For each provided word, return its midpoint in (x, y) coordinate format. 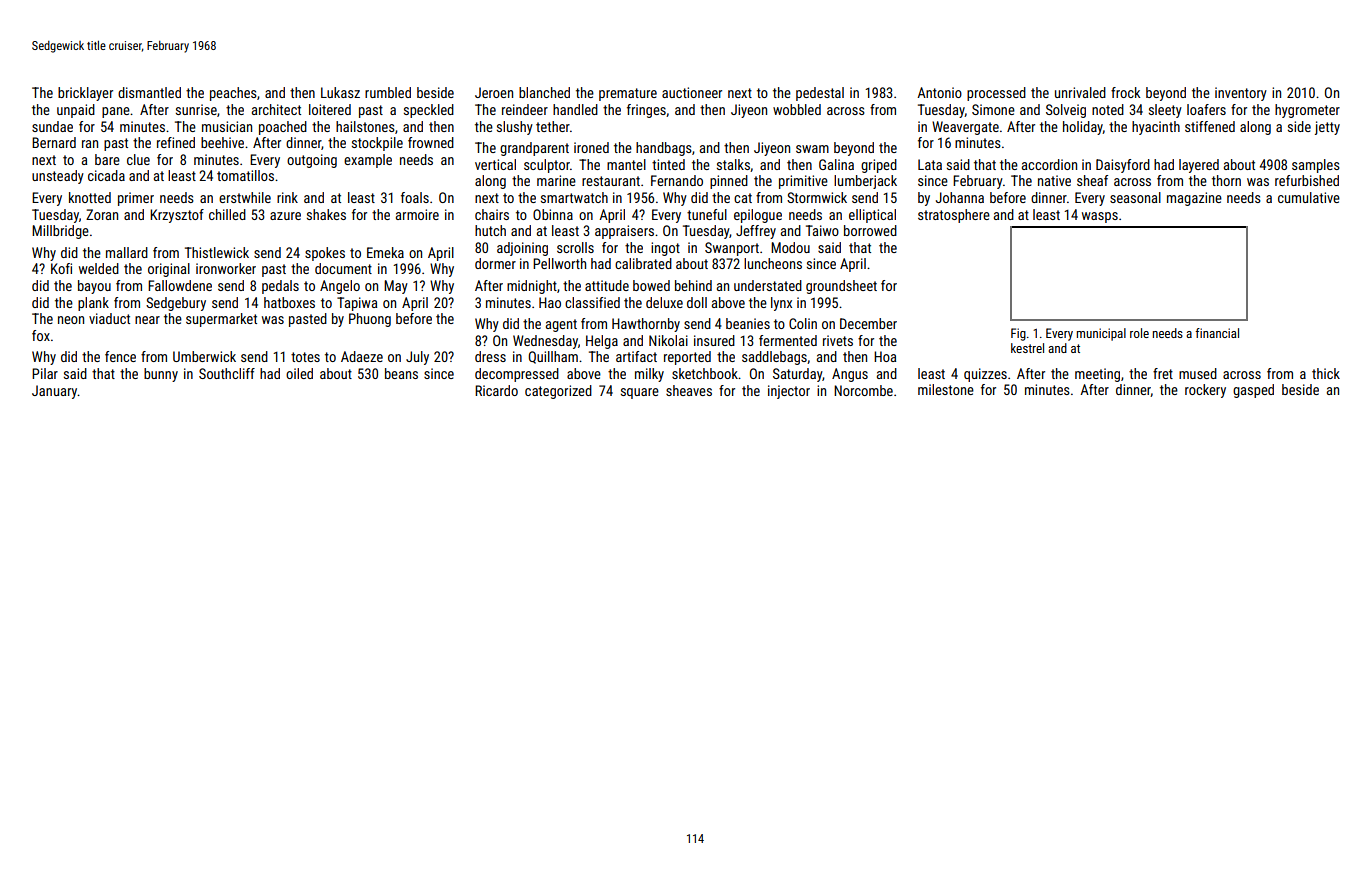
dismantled (149, 92)
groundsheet (841, 287)
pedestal (820, 94)
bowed (651, 285)
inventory (1241, 94)
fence (120, 356)
